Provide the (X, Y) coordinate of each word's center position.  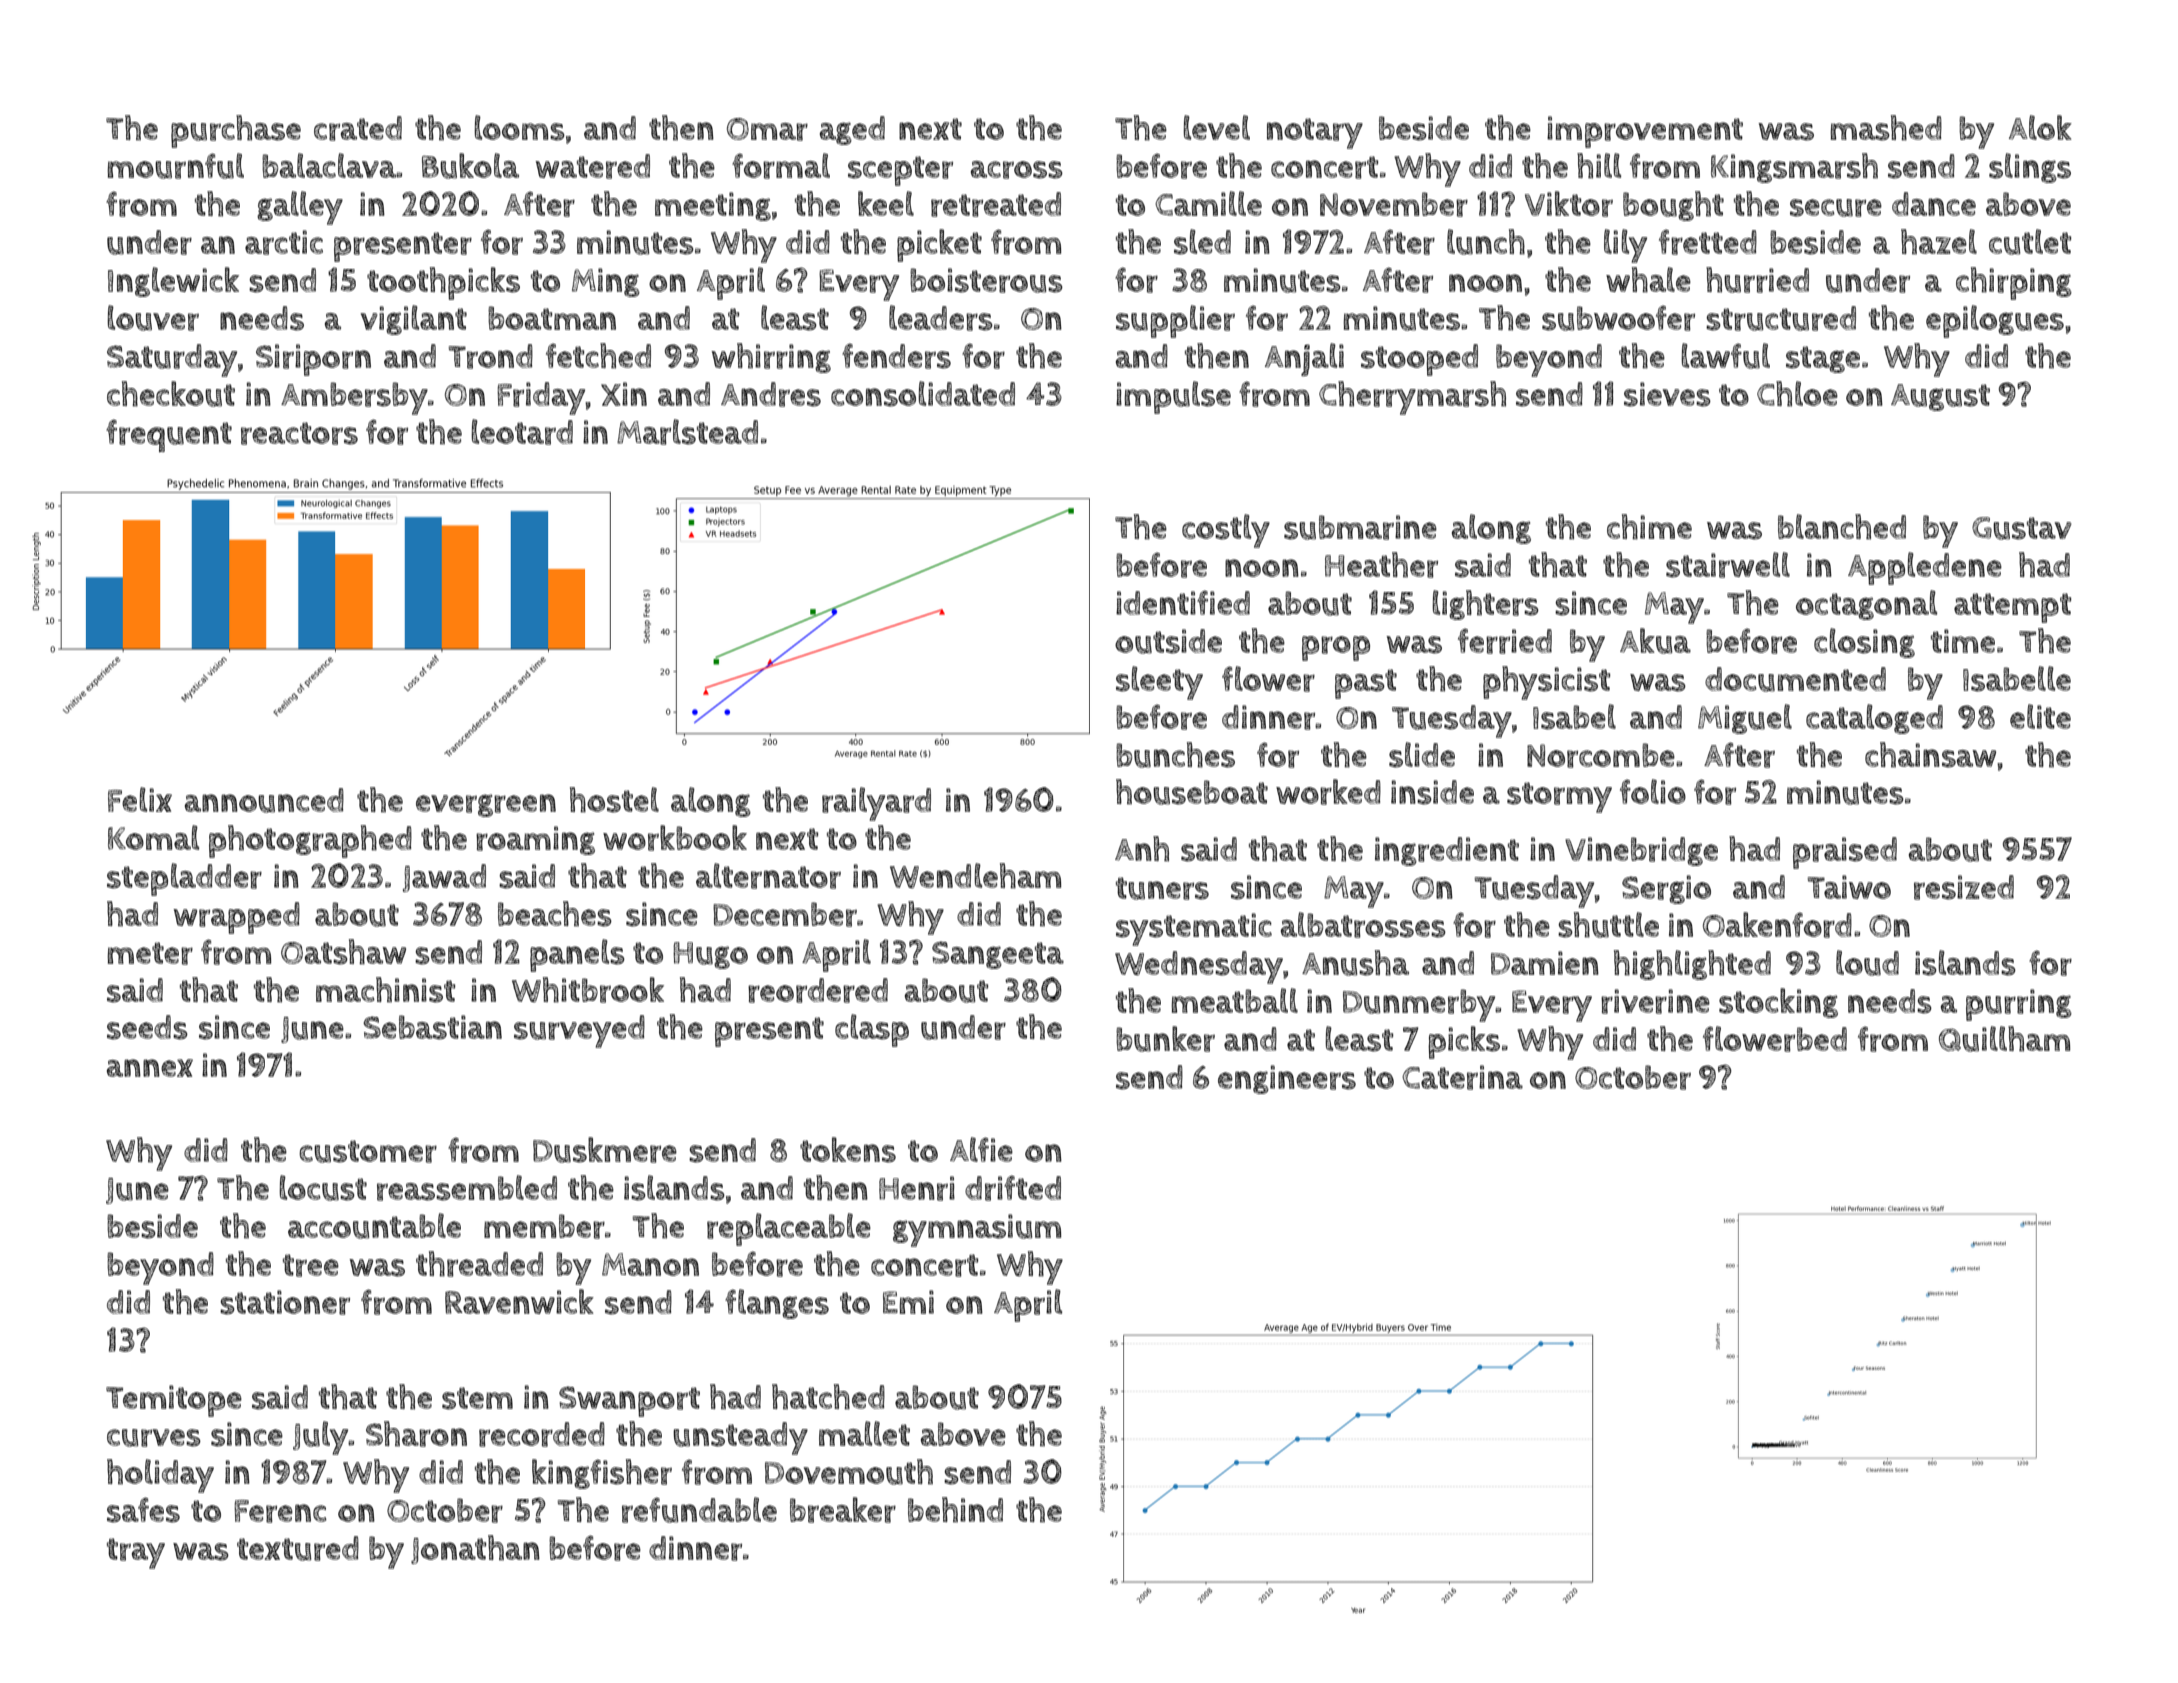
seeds (147, 1027)
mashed (1886, 128)
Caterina (1462, 1077)
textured (298, 1548)
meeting (713, 206)
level (1216, 127)
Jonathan (475, 1549)
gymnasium (977, 1230)
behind (955, 1510)
